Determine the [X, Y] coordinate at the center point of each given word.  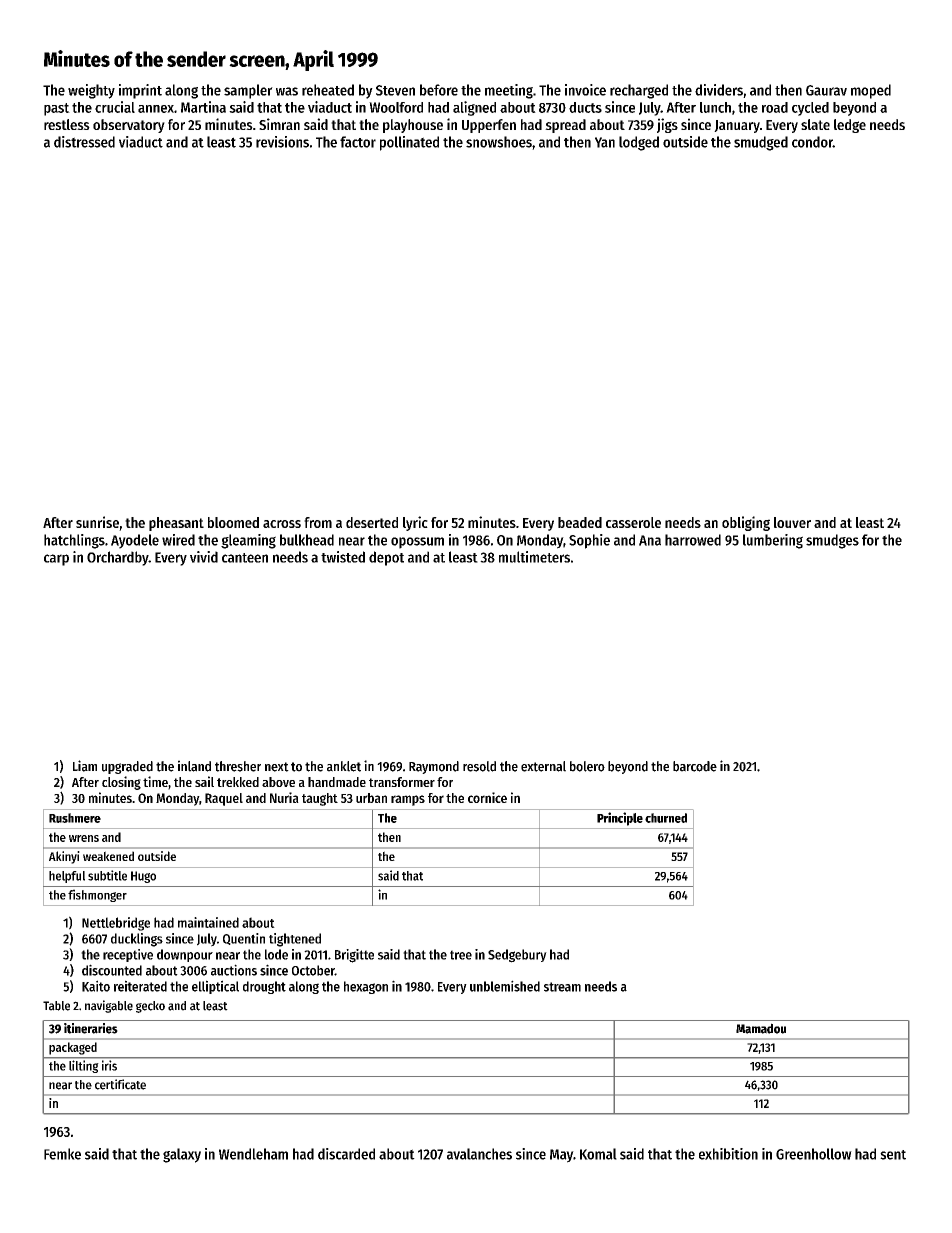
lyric [415, 523]
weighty [91, 91]
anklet [344, 766]
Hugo [143, 877]
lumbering [773, 541]
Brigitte [354, 956]
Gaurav [826, 90]
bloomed [233, 522]
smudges [832, 541]
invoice [585, 90]
